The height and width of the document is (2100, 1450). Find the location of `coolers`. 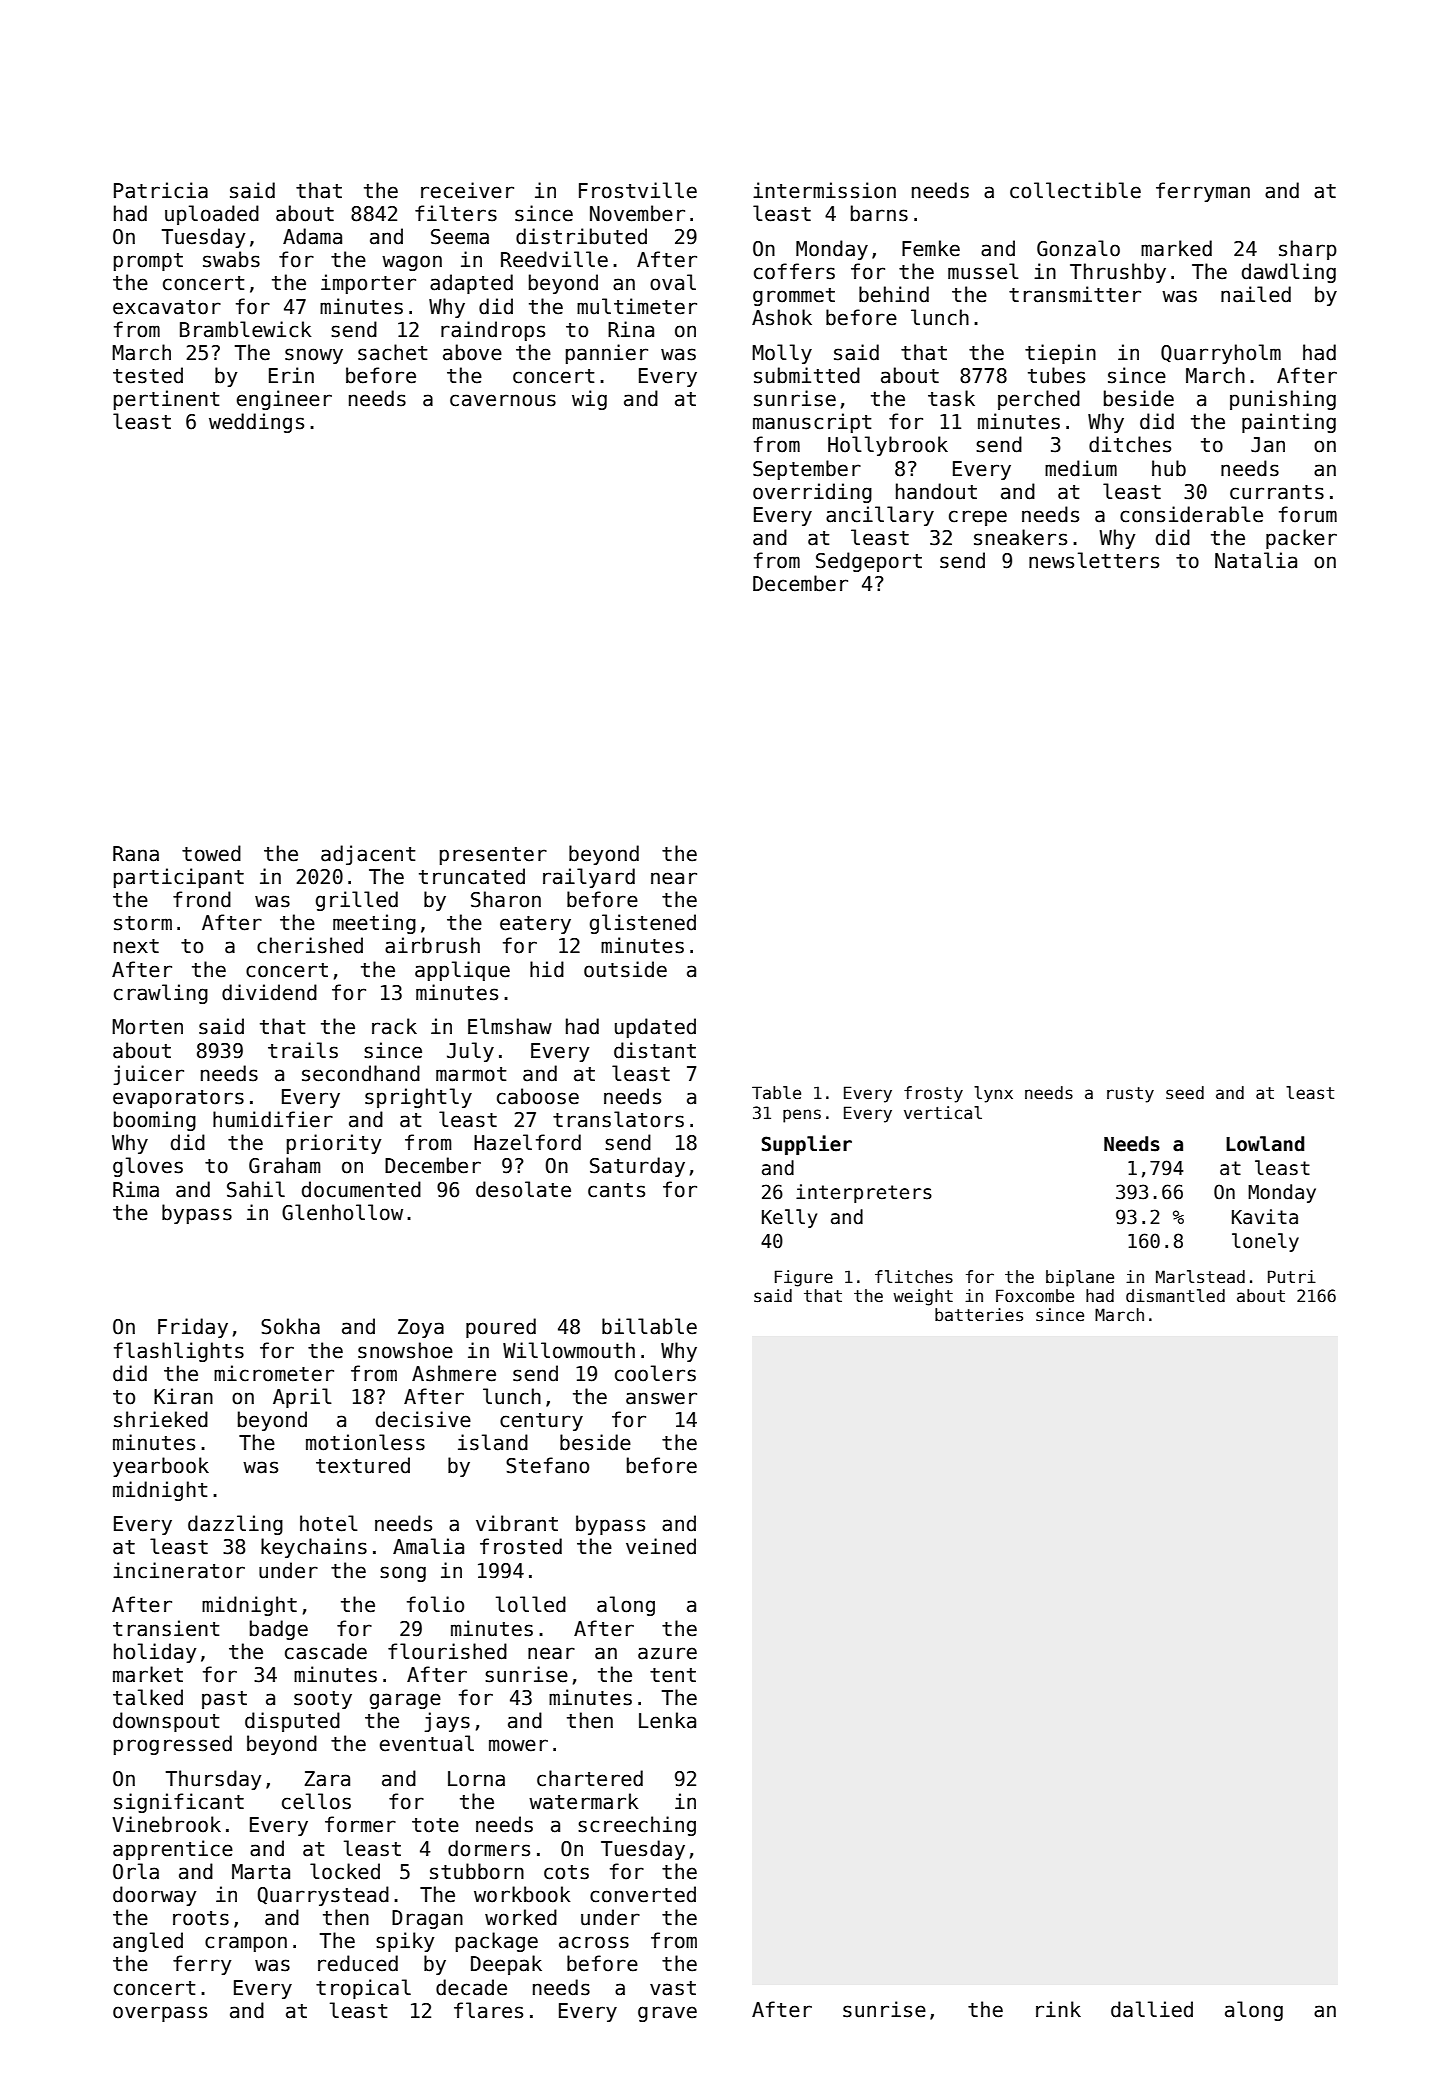

coolers is located at coordinates (655, 1373).
